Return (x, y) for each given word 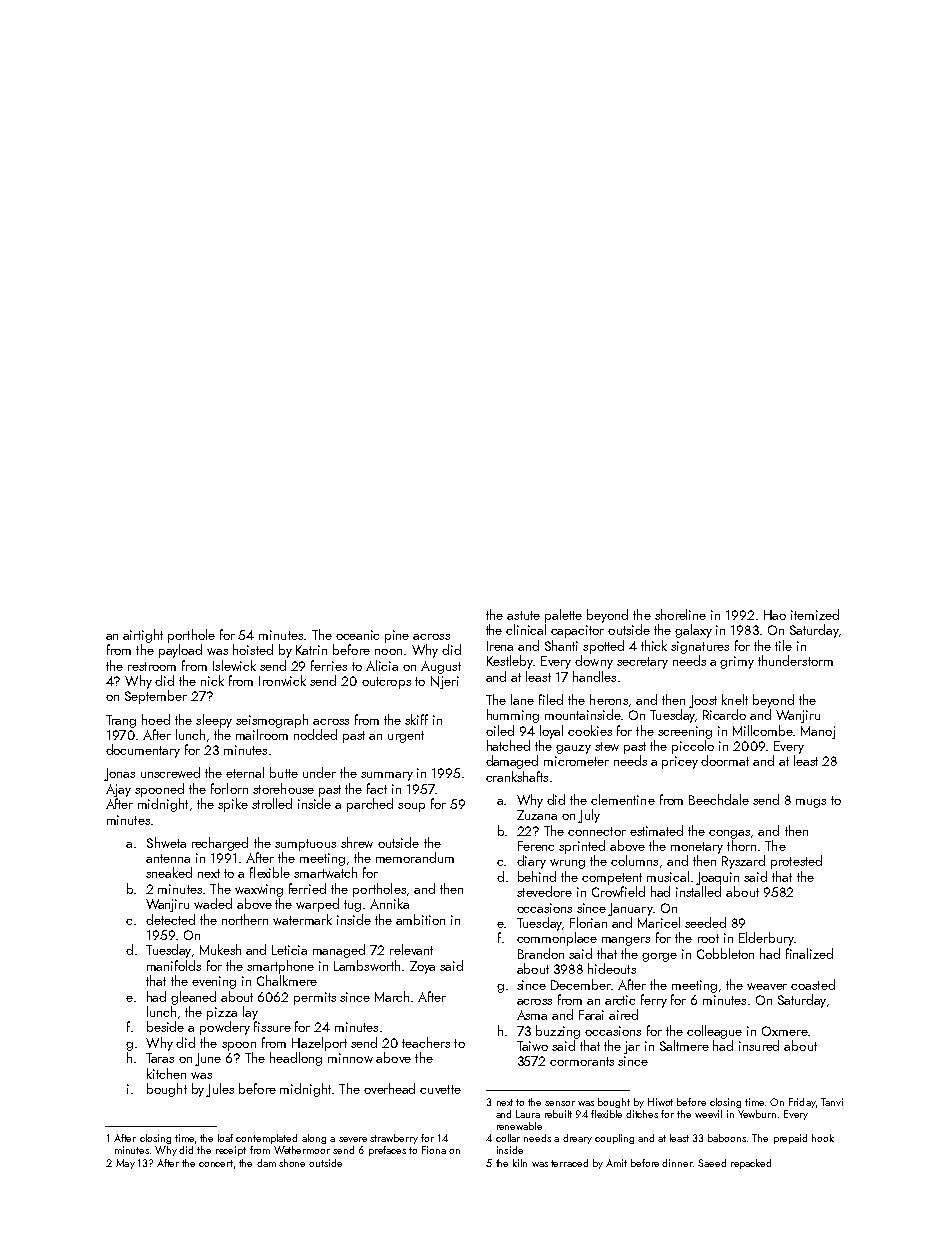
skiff (416, 719)
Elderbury (766, 939)
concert (216, 1163)
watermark (302, 919)
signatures (700, 647)
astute (523, 615)
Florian (588, 922)
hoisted (253, 649)
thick (654, 645)
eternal (245, 772)
